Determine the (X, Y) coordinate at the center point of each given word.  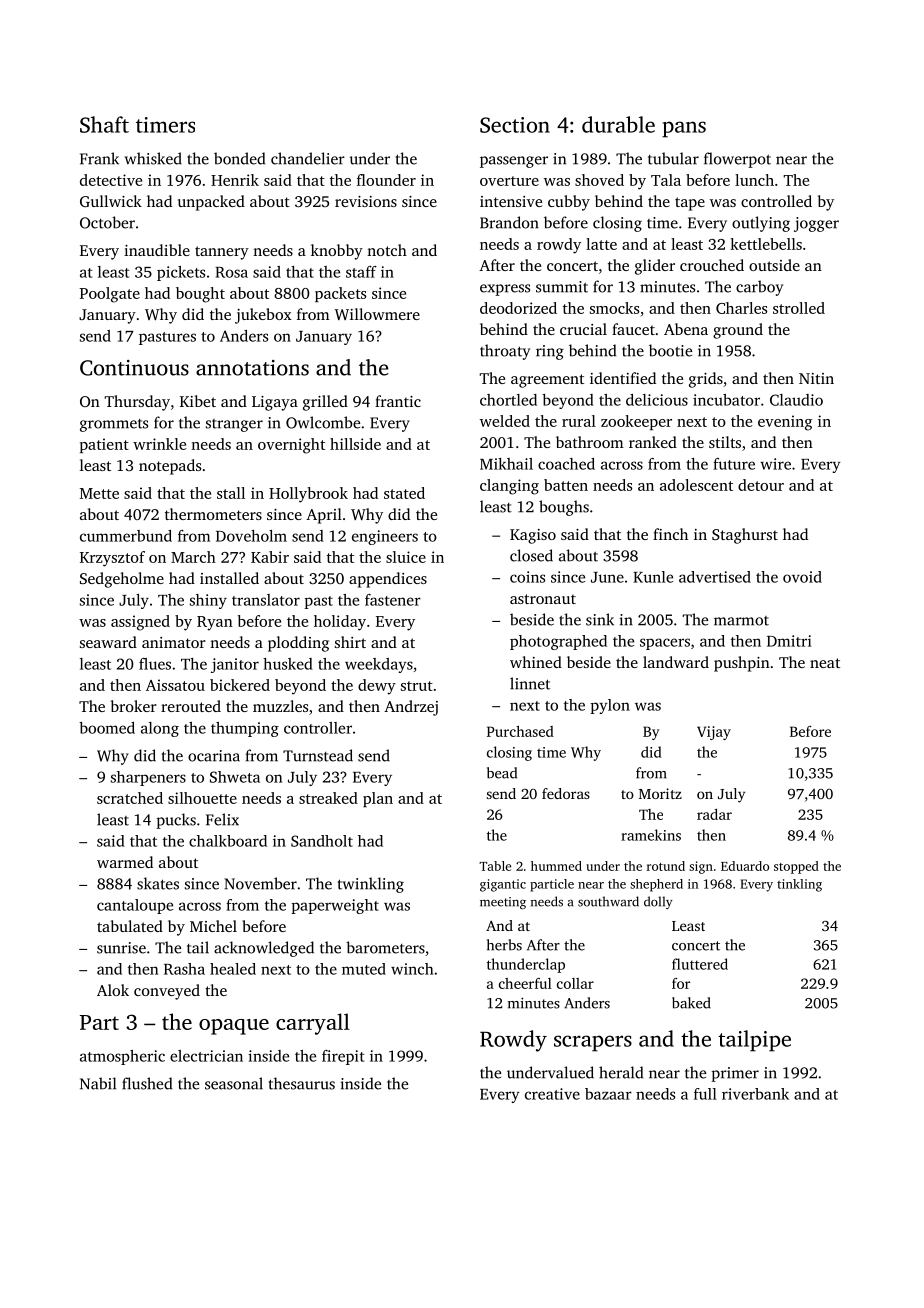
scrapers (593, 1043)
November (260, 883)
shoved (599, 180)
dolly (658, 902)
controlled (776, 201)
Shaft (104, 124)
